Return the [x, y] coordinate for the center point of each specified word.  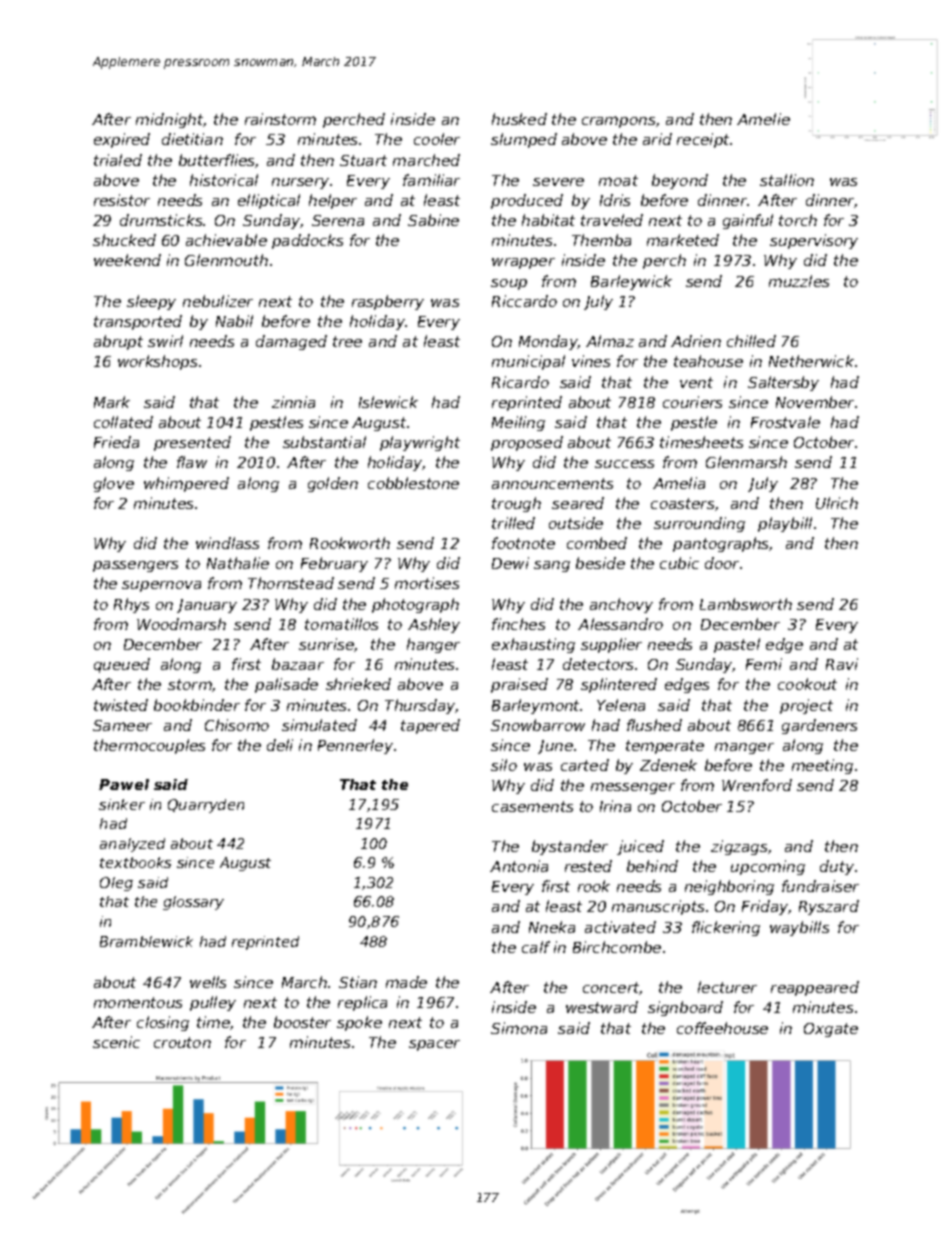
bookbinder [197, 705]
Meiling [518, 423]
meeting [822, 766]
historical [224, 180]
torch [798, 220]
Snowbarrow [538, 725]
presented [192, 443]
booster [302, 1022]
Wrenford [757, 785]
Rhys [131, 605]
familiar [431, 180]
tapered [430, 726]
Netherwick [811, 361]
